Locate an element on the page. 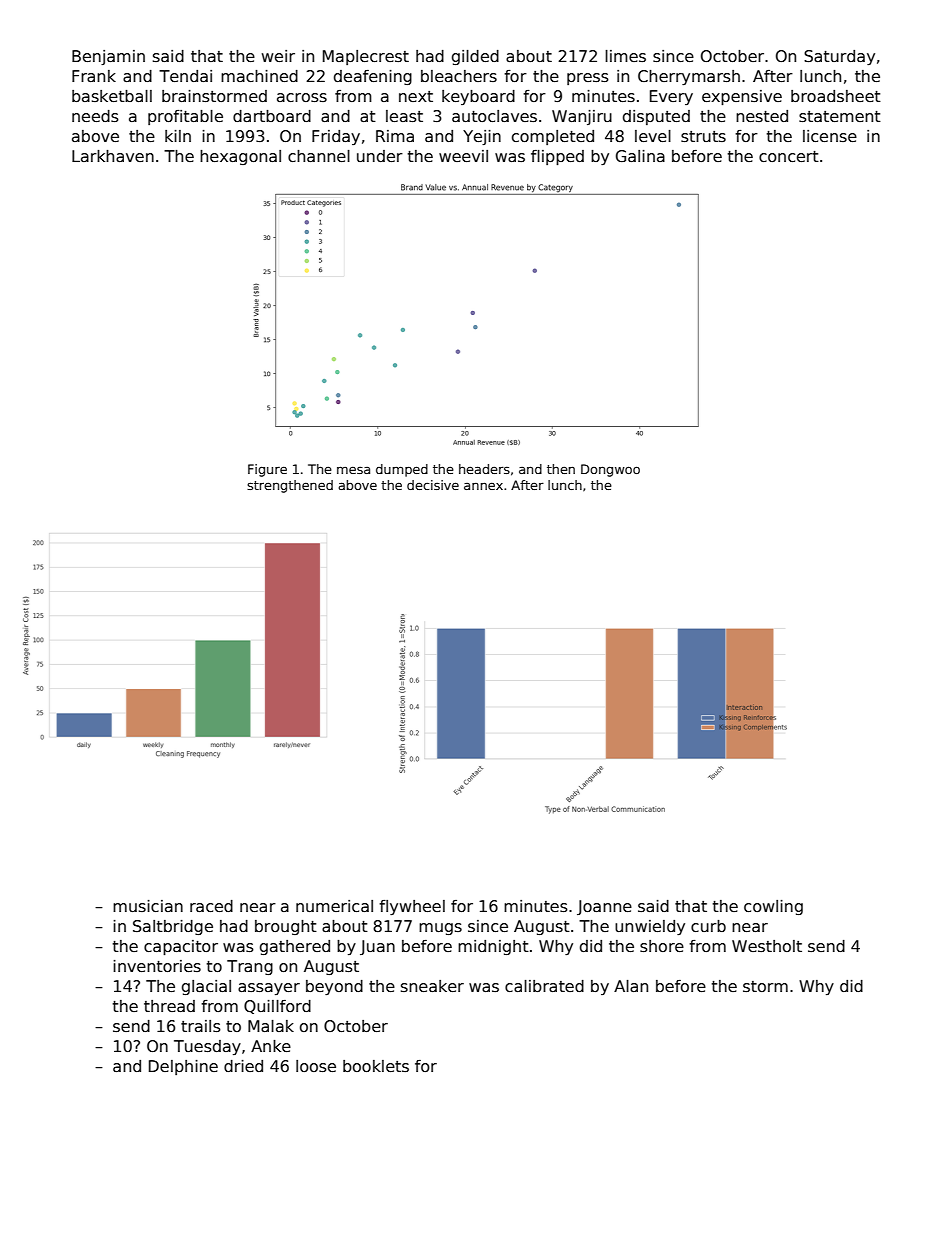  mesa is located at coordinates (353, 470).
